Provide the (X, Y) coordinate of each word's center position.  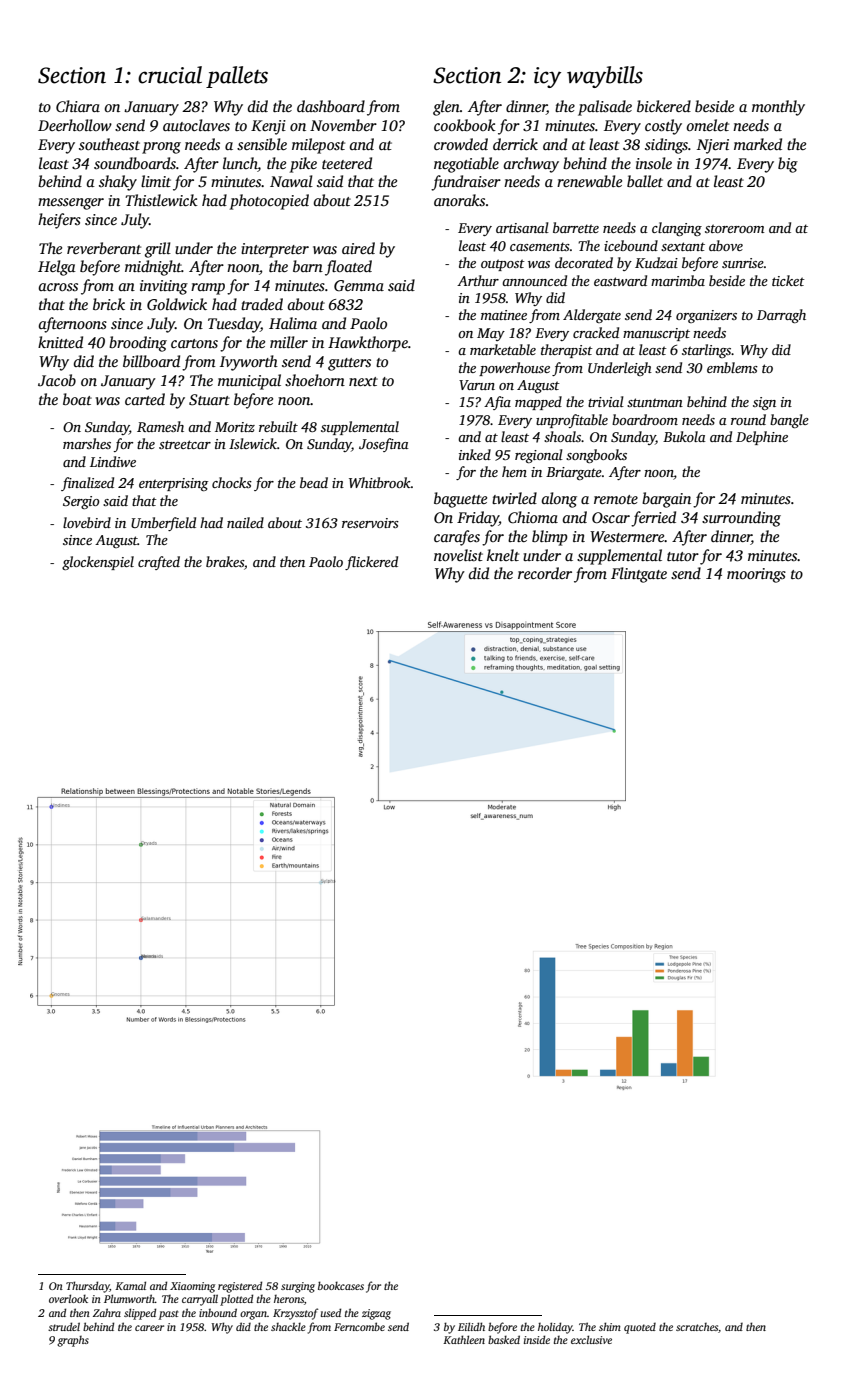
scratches (697, 1327)
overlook (68, 1298)
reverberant (104, 248)
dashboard (331, 106)
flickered (371, 563)
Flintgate (639, 575)
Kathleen (464, 1339)
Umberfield (163, 524)
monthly (778, 108)
